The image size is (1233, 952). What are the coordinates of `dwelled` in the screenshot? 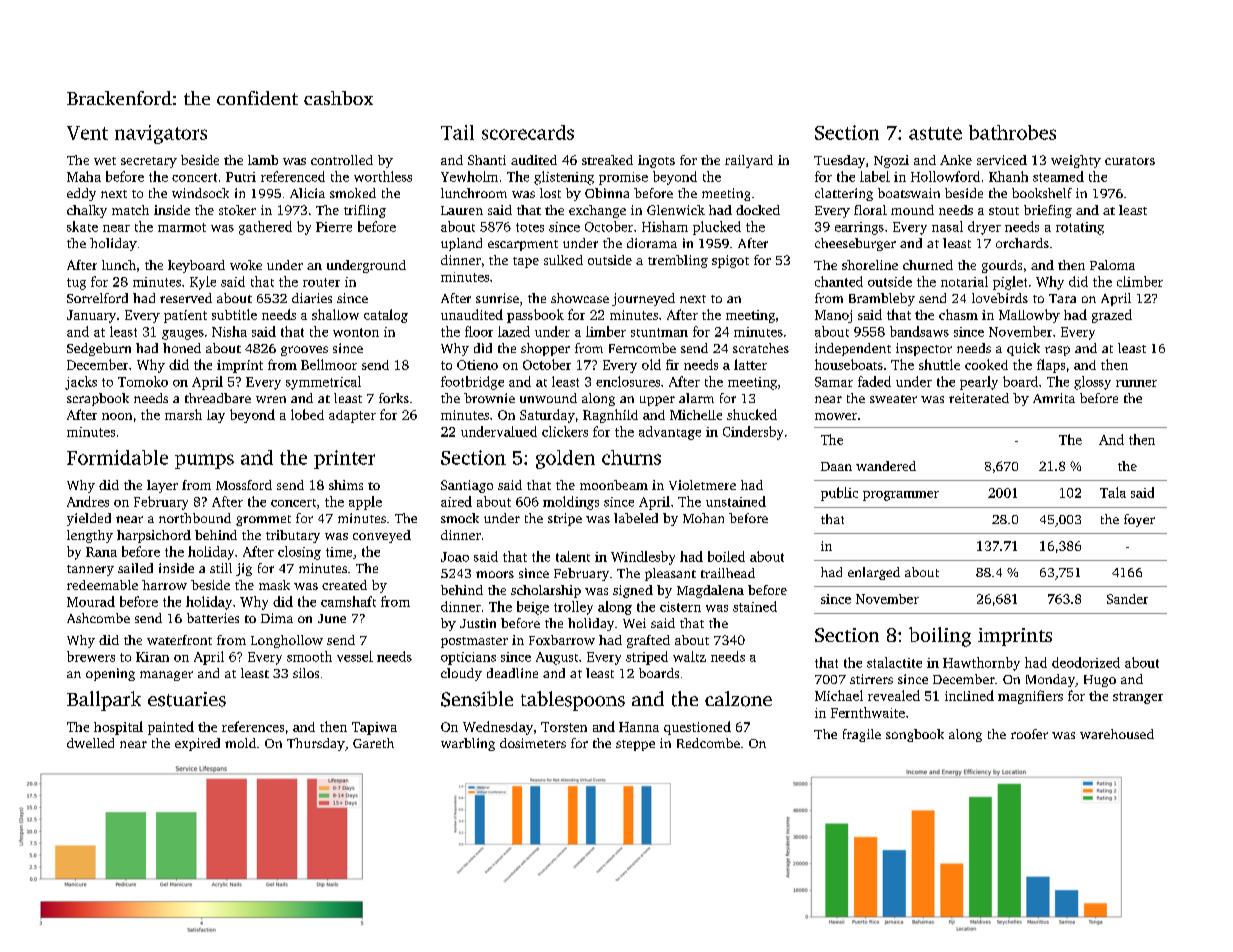 It's located at (90, 743).
